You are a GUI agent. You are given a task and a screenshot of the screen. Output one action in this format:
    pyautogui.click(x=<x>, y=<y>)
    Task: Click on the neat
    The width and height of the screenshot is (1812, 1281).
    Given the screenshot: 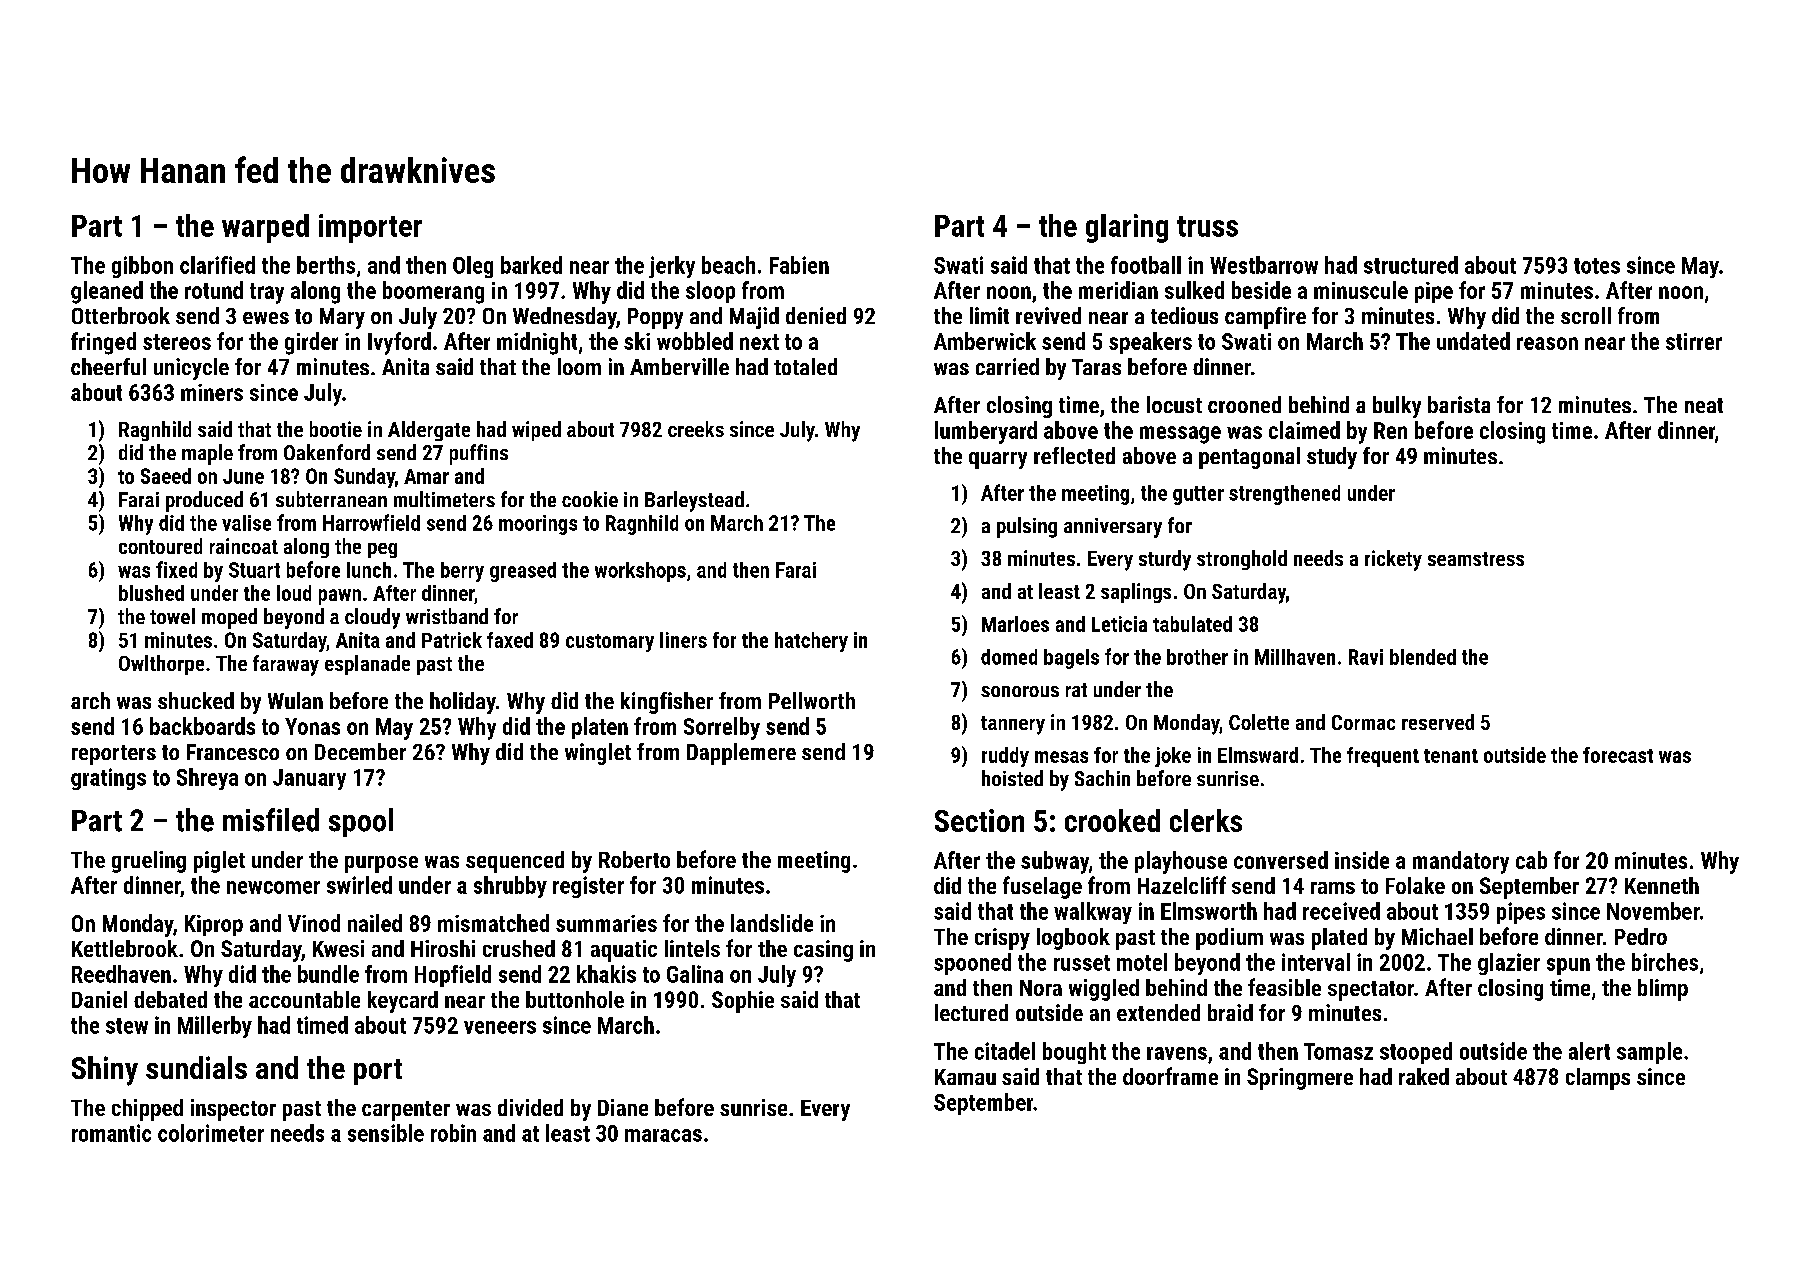 What is the action you would take?
    pyautogui.click(x=1704, y=405)
